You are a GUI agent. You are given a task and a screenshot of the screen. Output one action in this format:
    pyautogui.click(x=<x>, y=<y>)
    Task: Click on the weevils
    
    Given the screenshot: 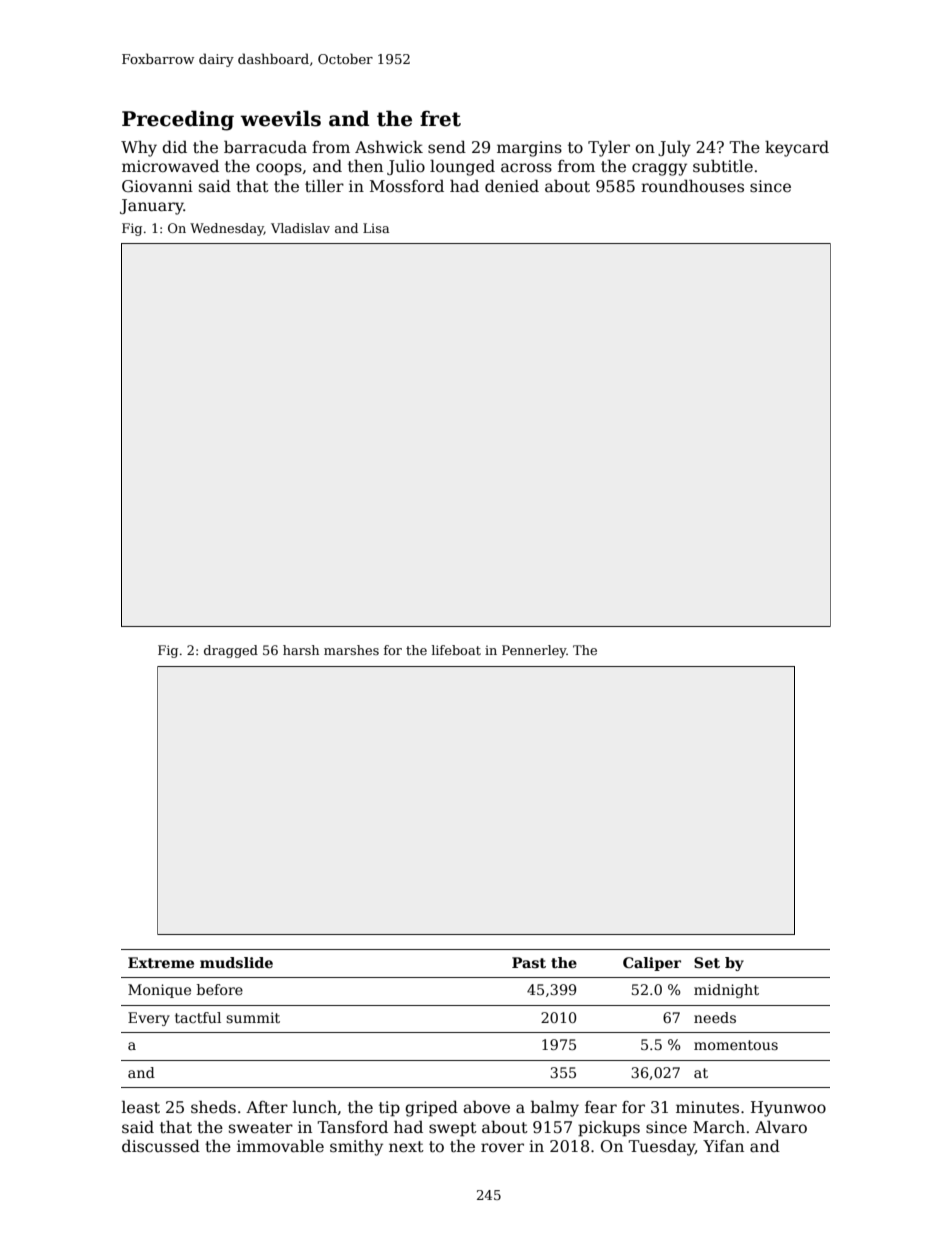 What is the action you would take?
    pyautogui.click(x=280, y=118)
